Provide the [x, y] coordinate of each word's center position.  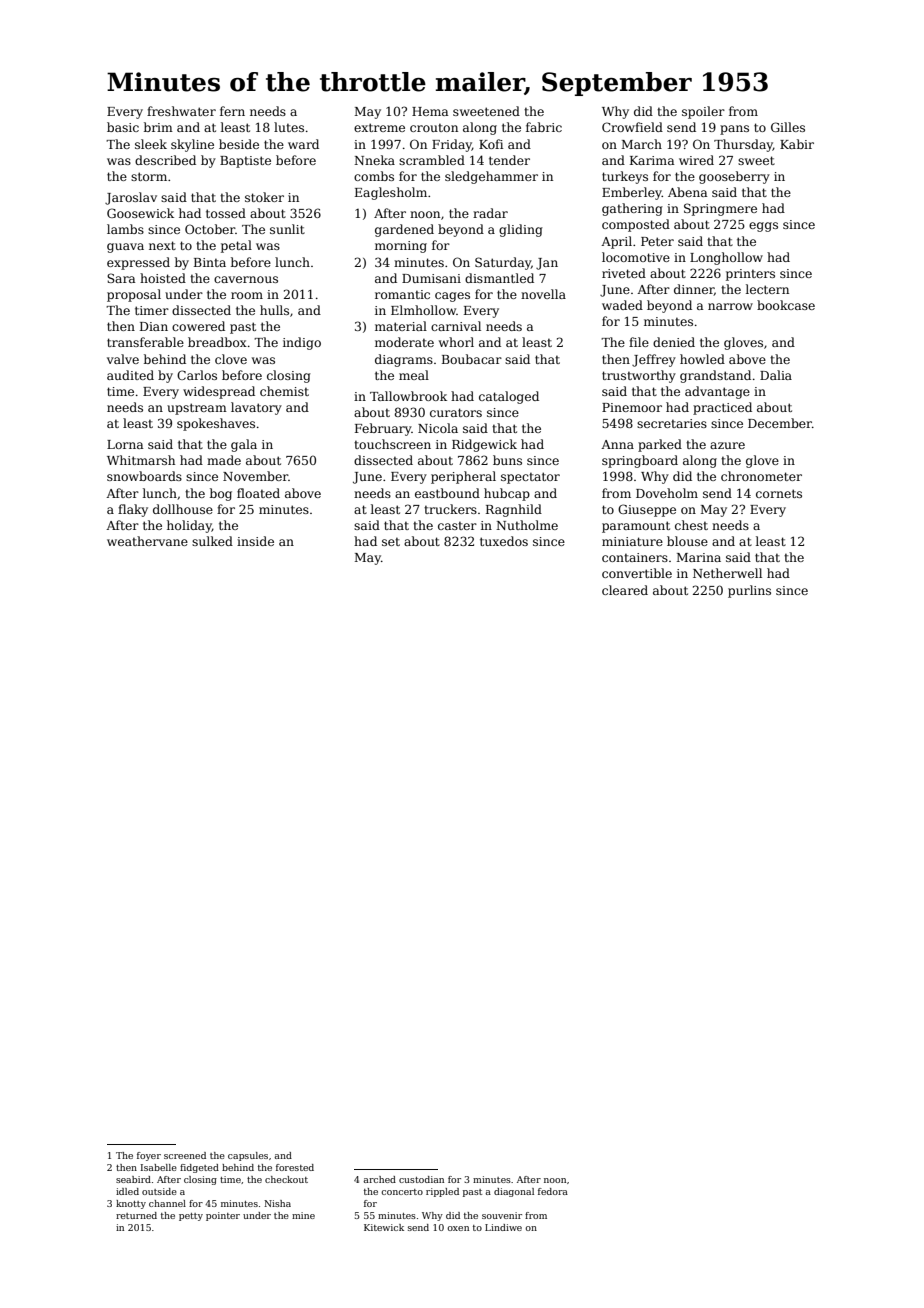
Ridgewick [484, 445]
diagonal [514, 1192]
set [391, 542]
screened [185, 1155]
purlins [749, 591]
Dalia [776, 375]
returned [136, 1215]
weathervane [147, 541]
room [247, 295]
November [255, 476]
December [780, 423]
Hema [430, 111]
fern [232, 111]
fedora [553, 1191]
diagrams [404, 360]
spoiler [703, 112]
